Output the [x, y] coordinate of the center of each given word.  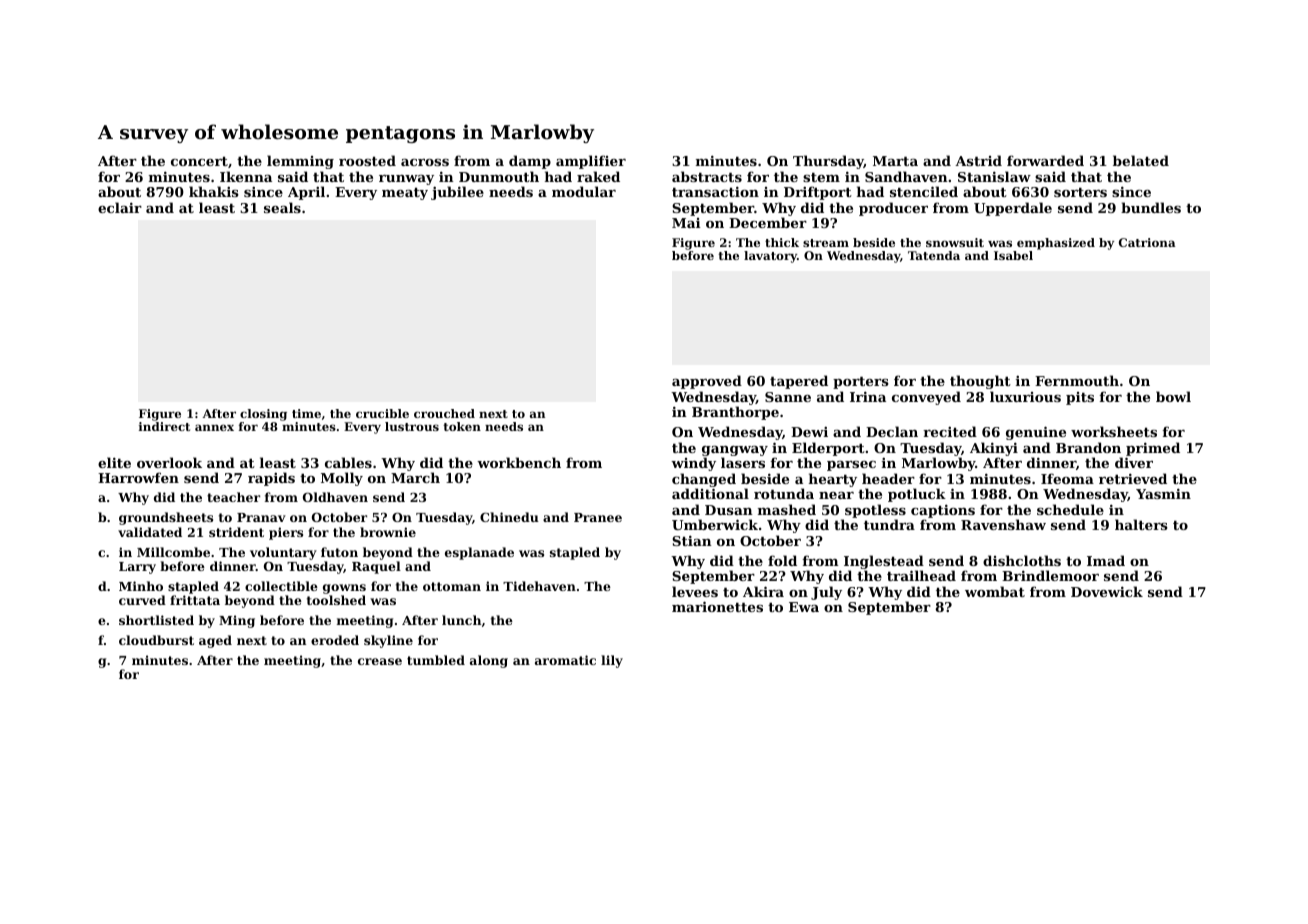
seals [282, 207]
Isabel [1013, 255]
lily [612, 661]
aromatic [565, 660]
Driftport [818, 193]
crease [380, 661]
